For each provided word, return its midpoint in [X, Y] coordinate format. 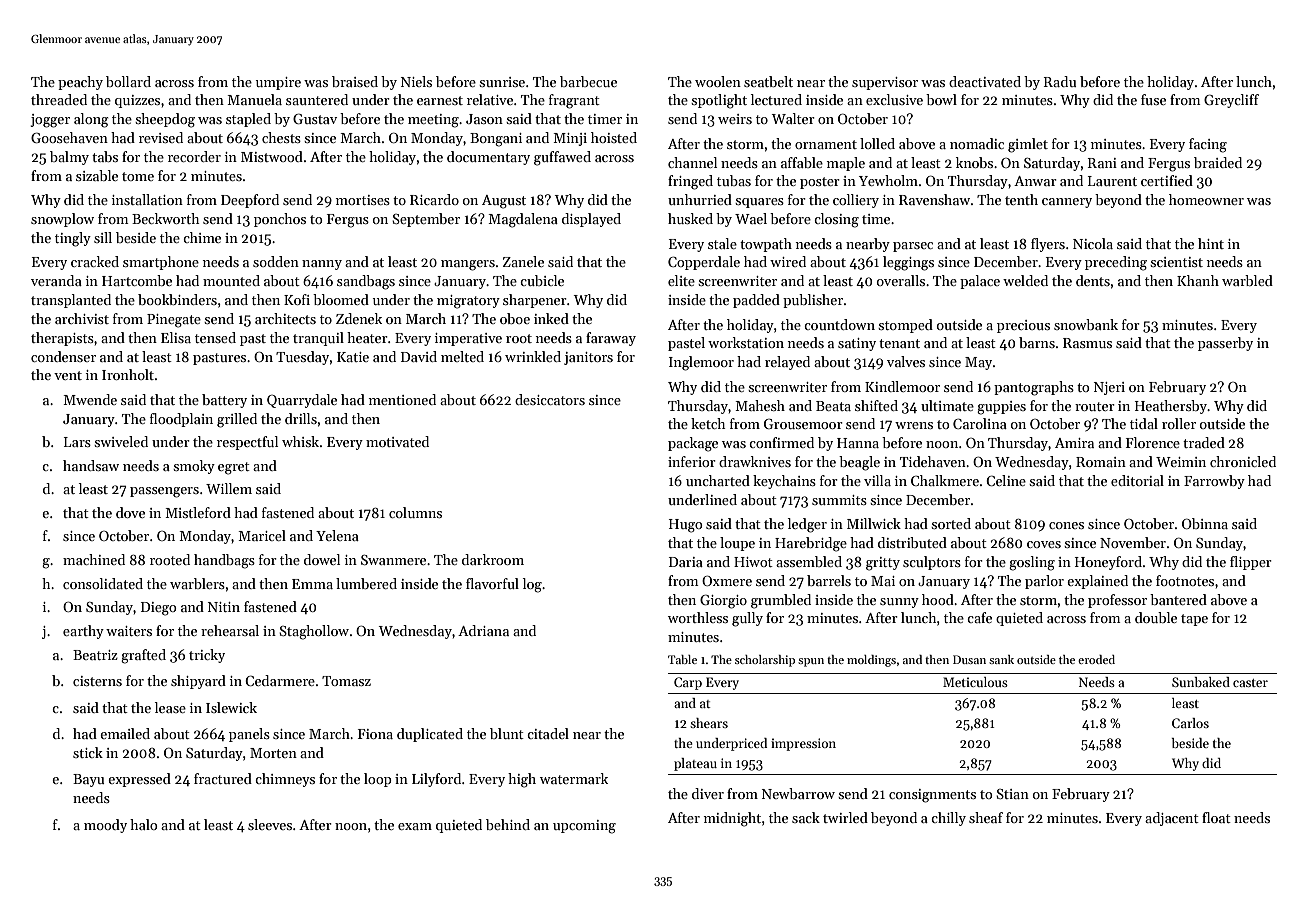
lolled [877, 143]
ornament [826, 144]
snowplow [62, 220]
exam [415, 826]
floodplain [181, 420]
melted [462, 356]
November [1133, 542]
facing [1208, 145]
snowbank [1086, 324]
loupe [737, 544]
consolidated [103, 583]
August [504, 202]
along [91, 120]
